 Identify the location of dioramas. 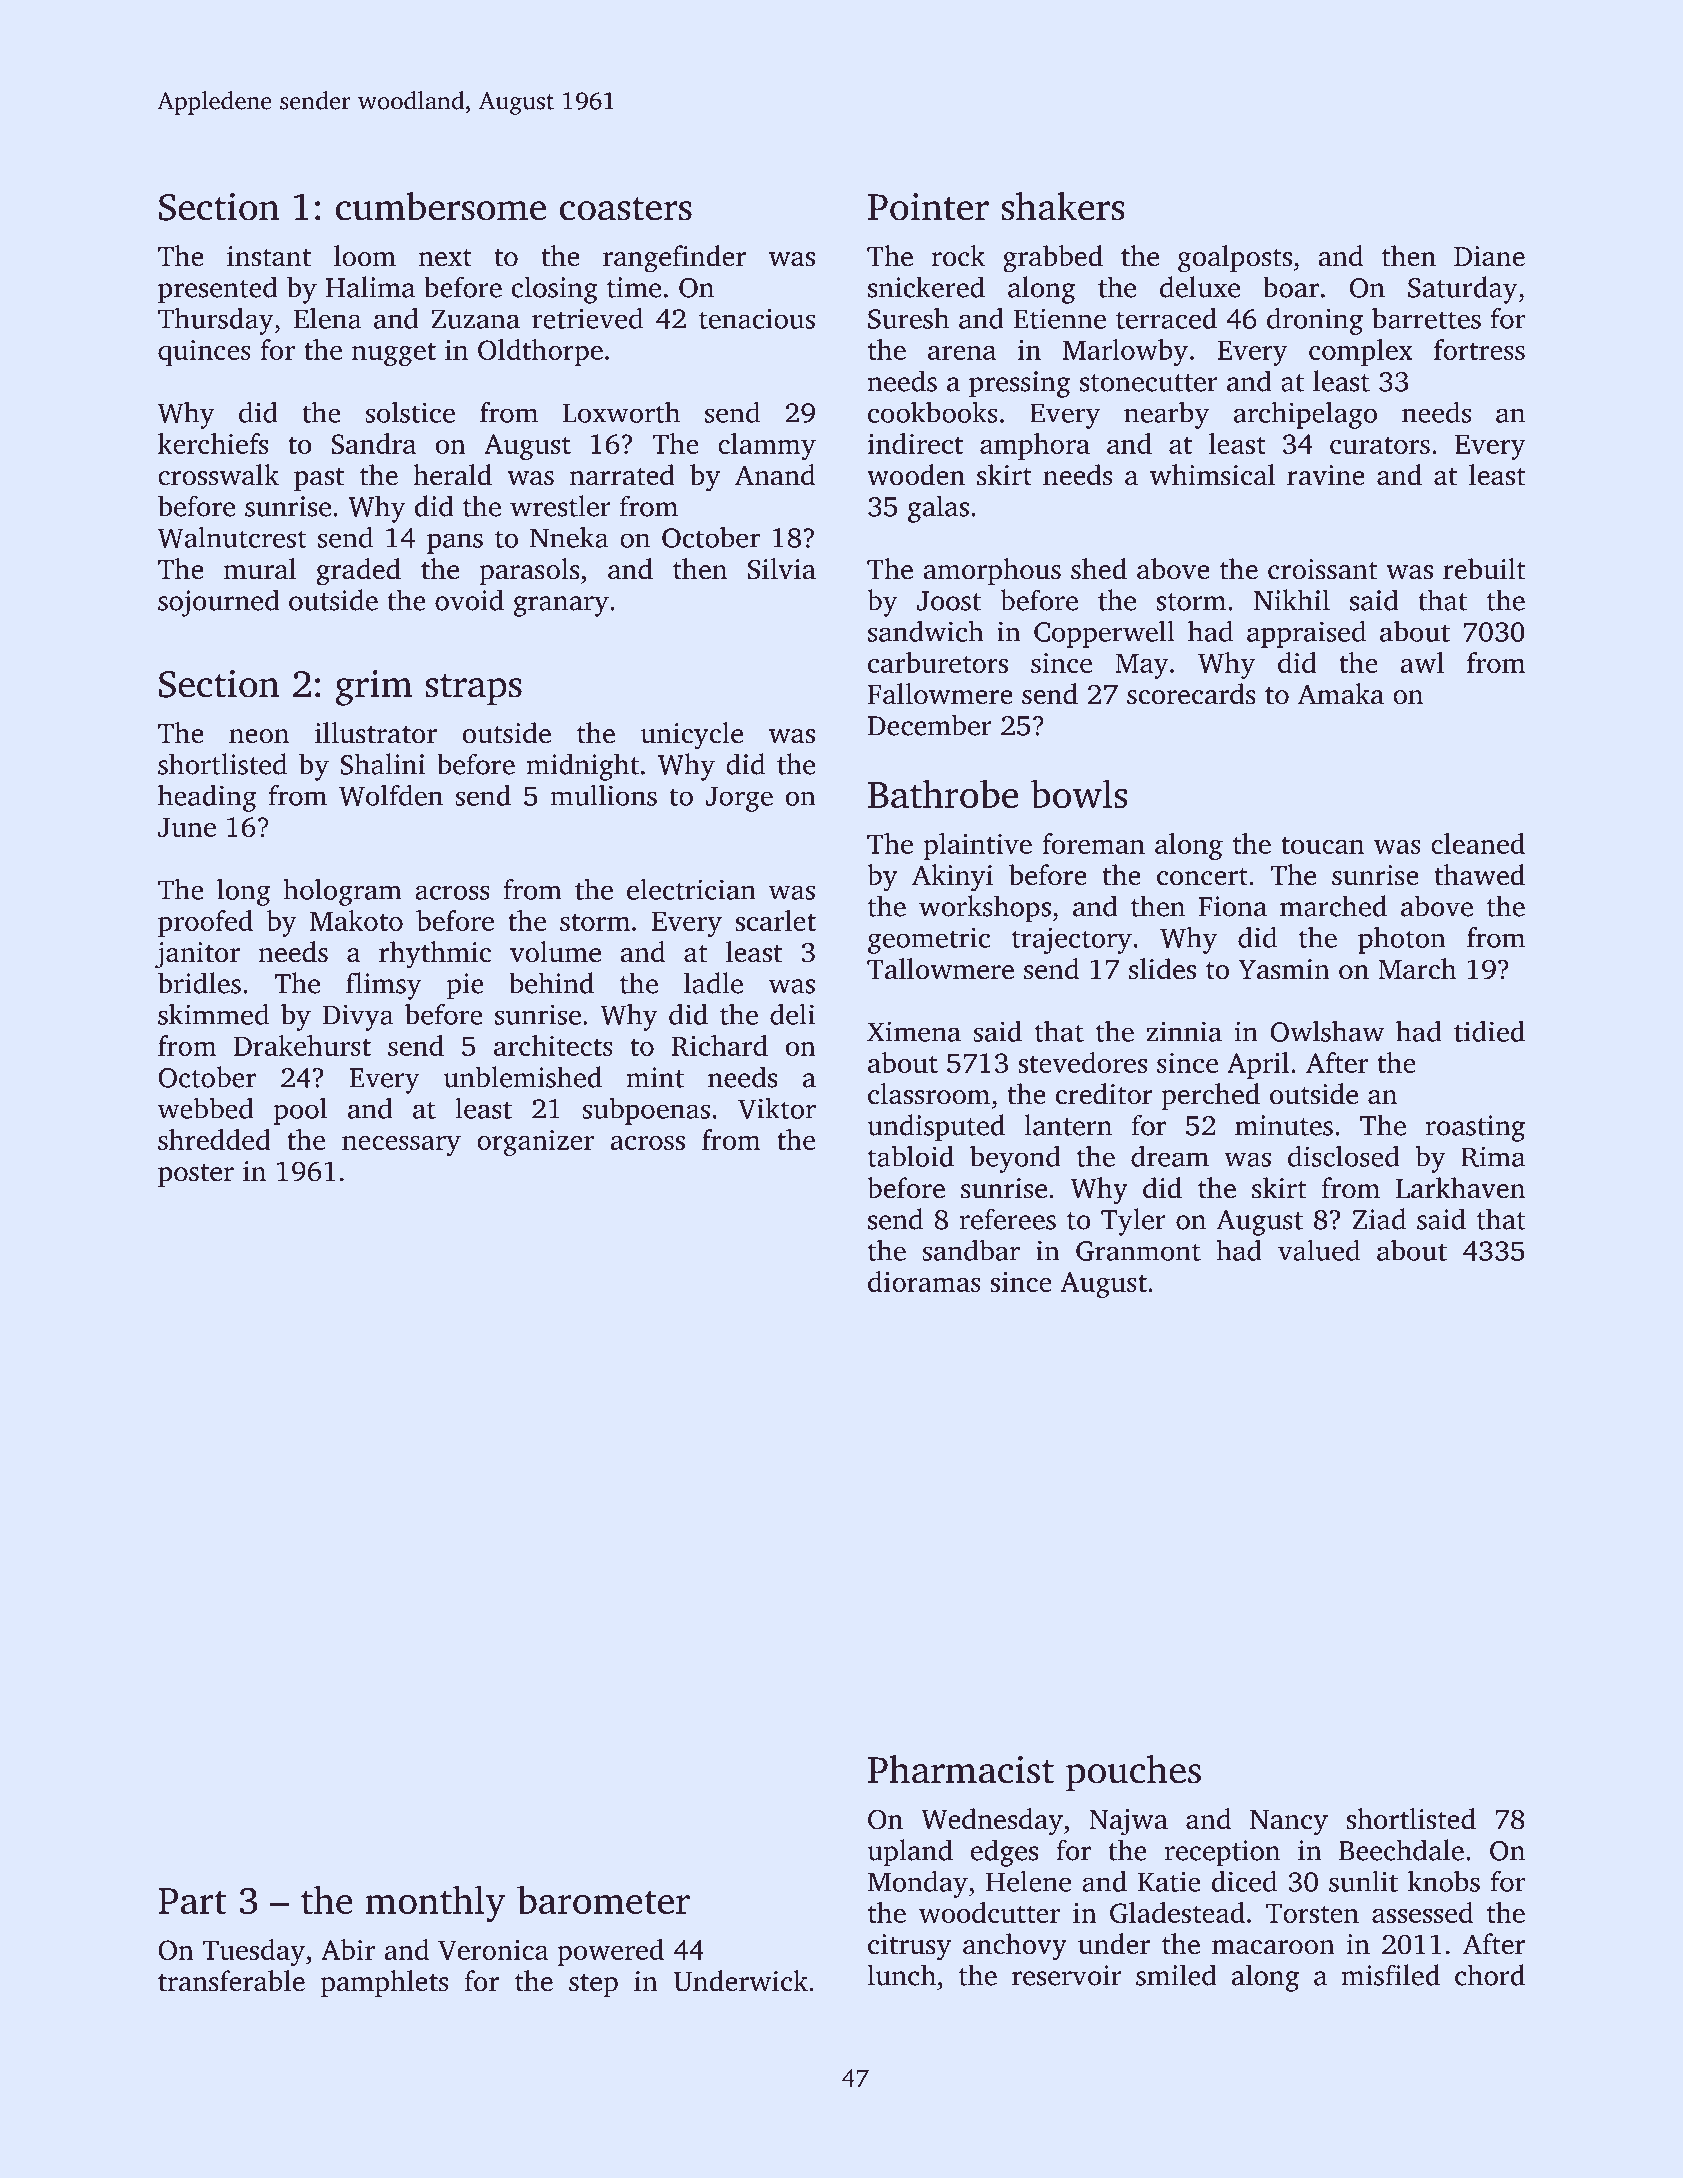
(924, 1281).
